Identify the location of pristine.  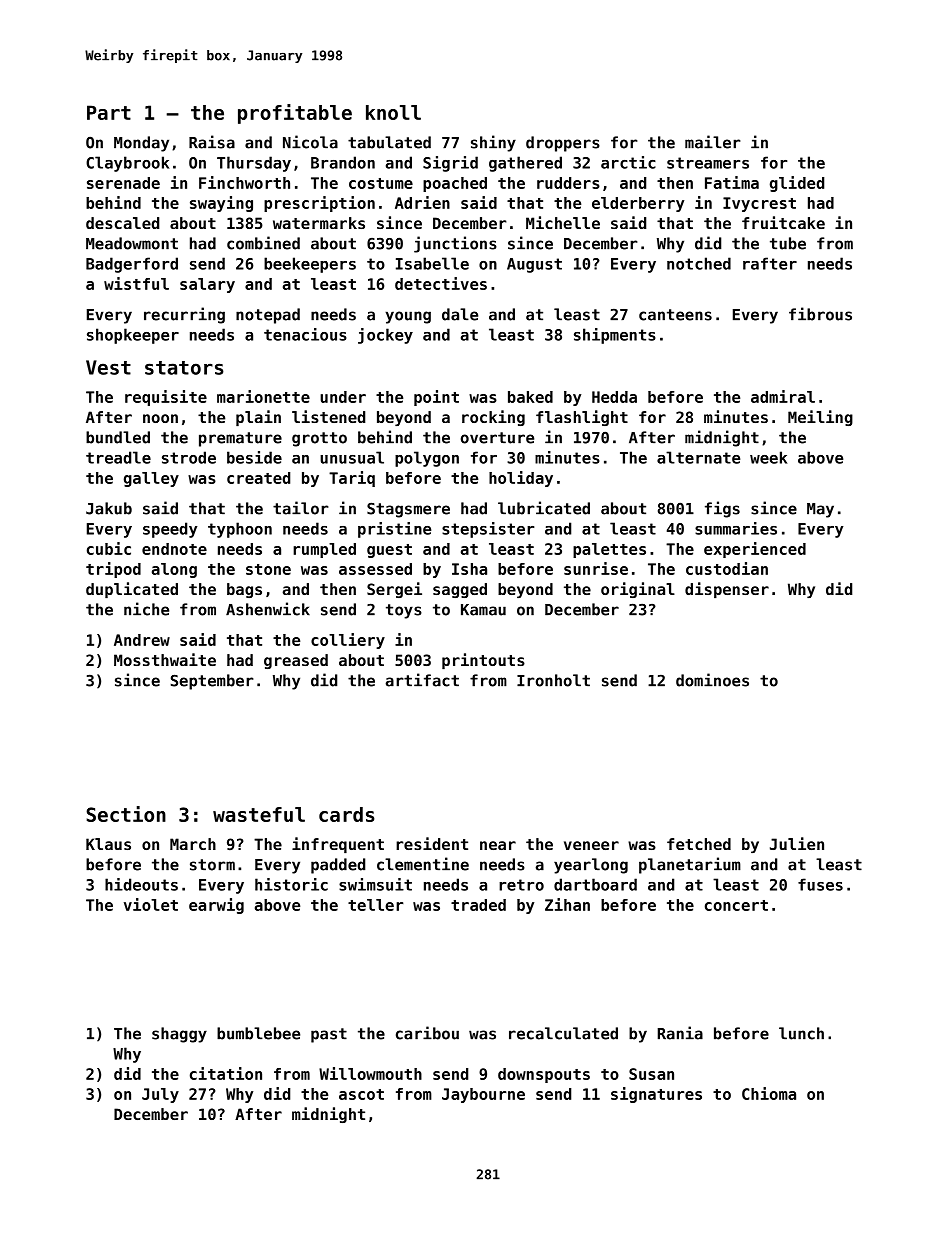
(394, 530).
